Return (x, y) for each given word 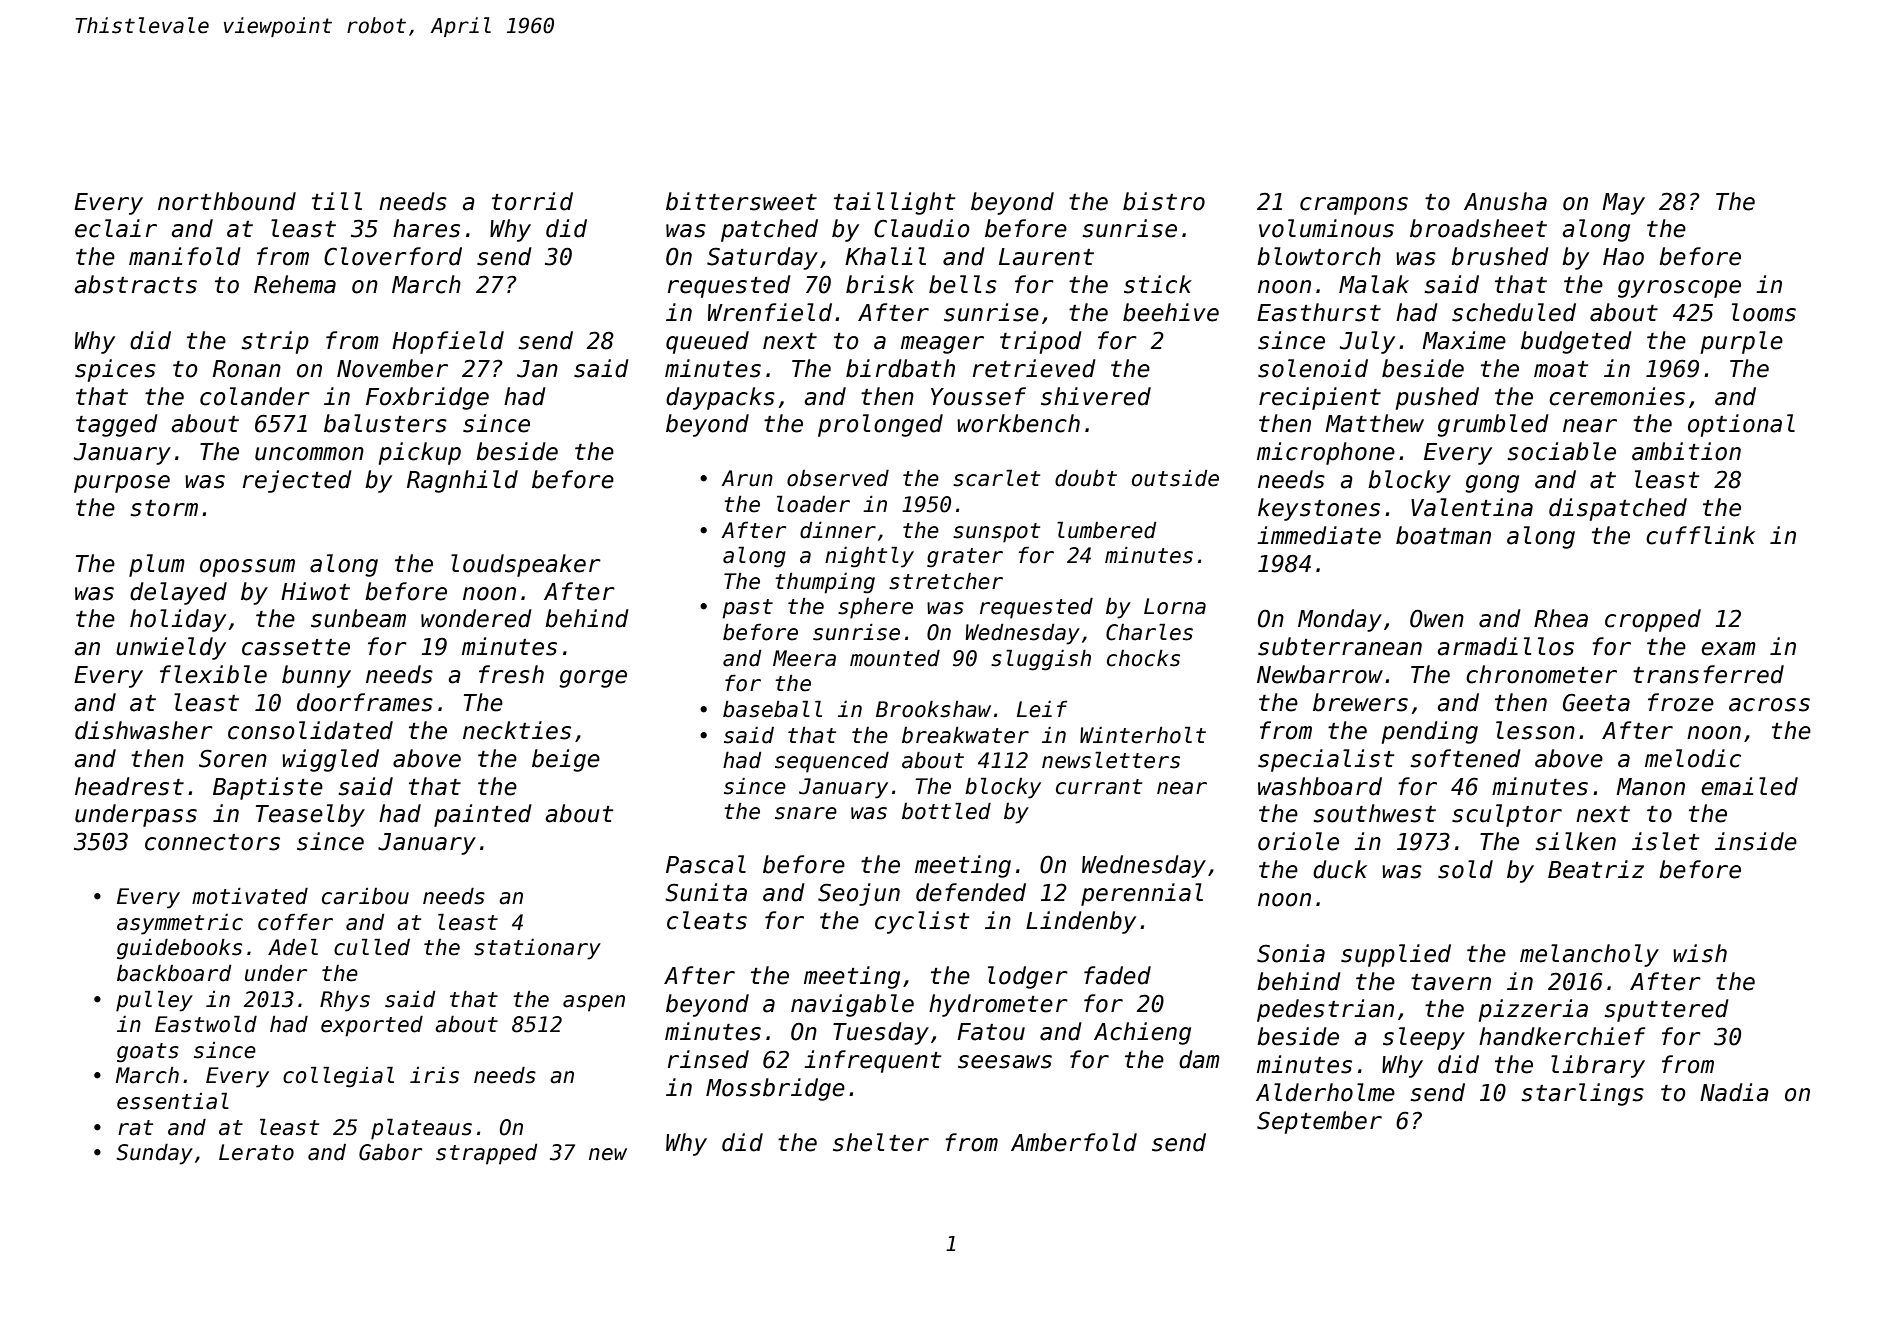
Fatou (991, 1032)
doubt (1086, 478)
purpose (122, 484)
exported (372, 1026)
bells (963, 284)
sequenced (832, 762)
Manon (1650, 787)
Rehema (295, 284)
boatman (1443, 535)
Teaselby (310, 815)
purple (1742, 342)
